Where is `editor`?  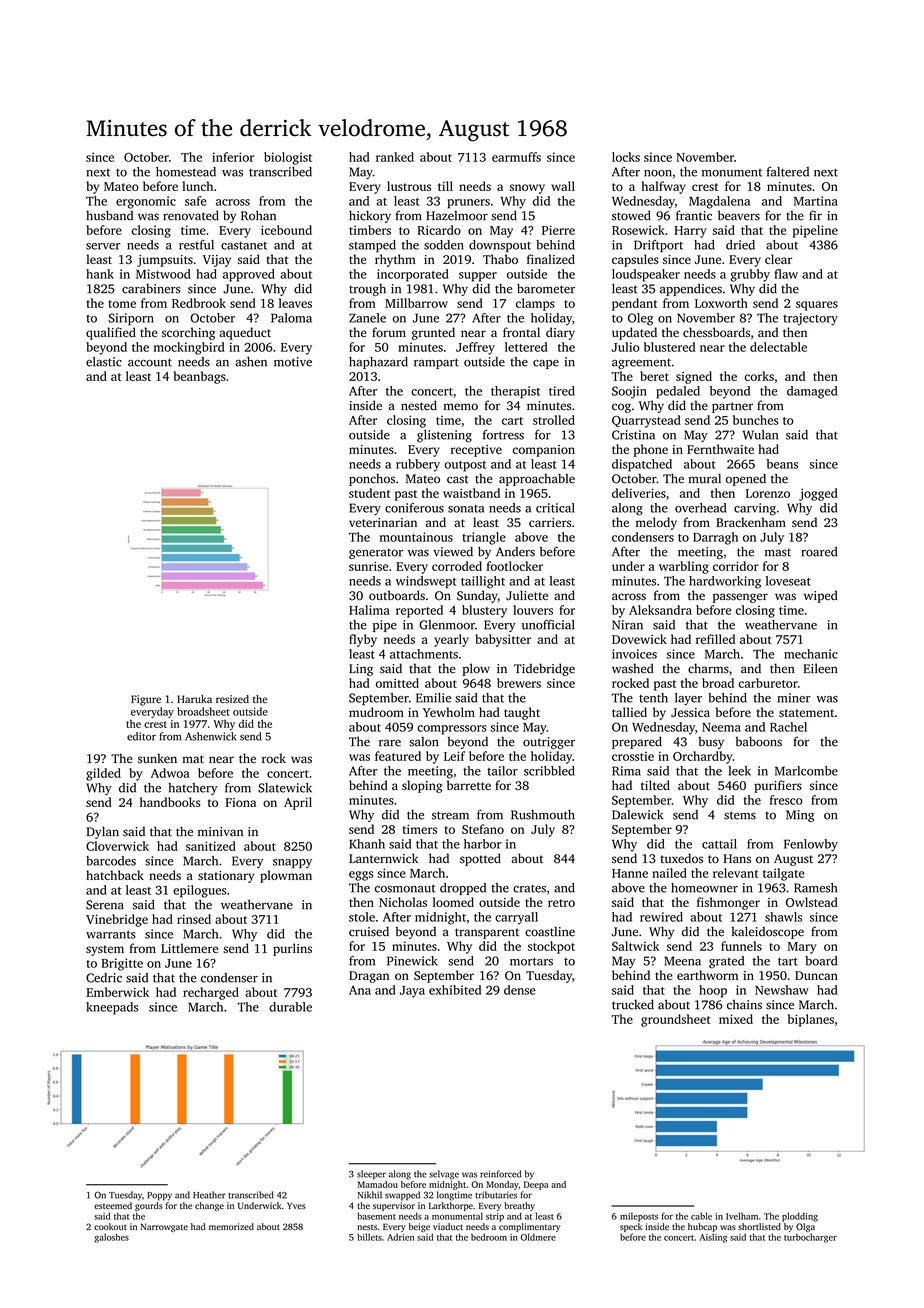 editor is located at coordinates (141, 736).
